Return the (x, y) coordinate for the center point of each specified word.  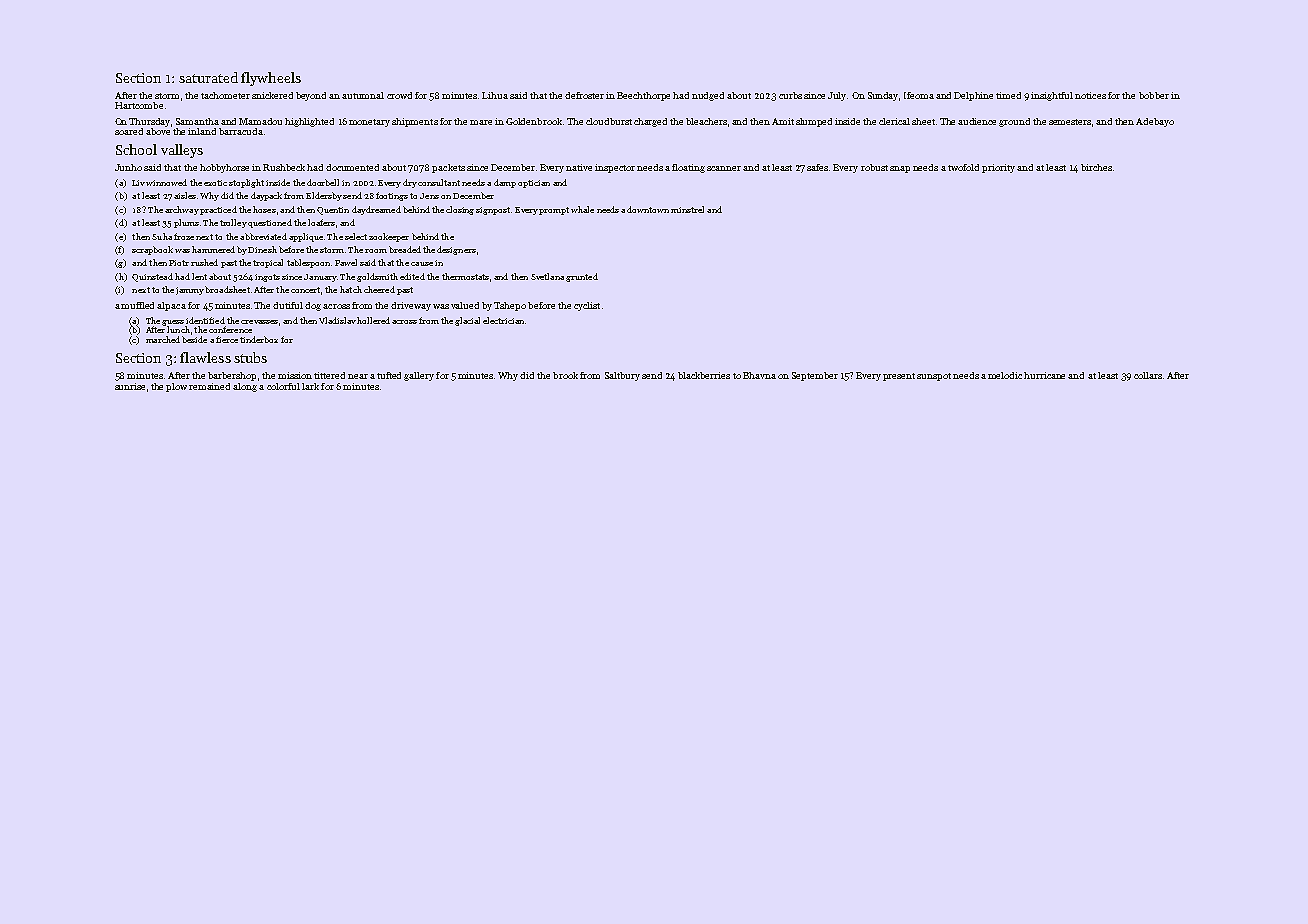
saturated (208, 77)
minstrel (687, 209)
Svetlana (547, 276)
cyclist (587, 306)
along (245, 387)
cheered (379, 289)
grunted (582, 277)
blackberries (704, 375)
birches (1096, 167)
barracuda (241, 131)
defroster (584, 95)
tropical (268, 263)
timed (1008, 95)
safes (817, 167)
